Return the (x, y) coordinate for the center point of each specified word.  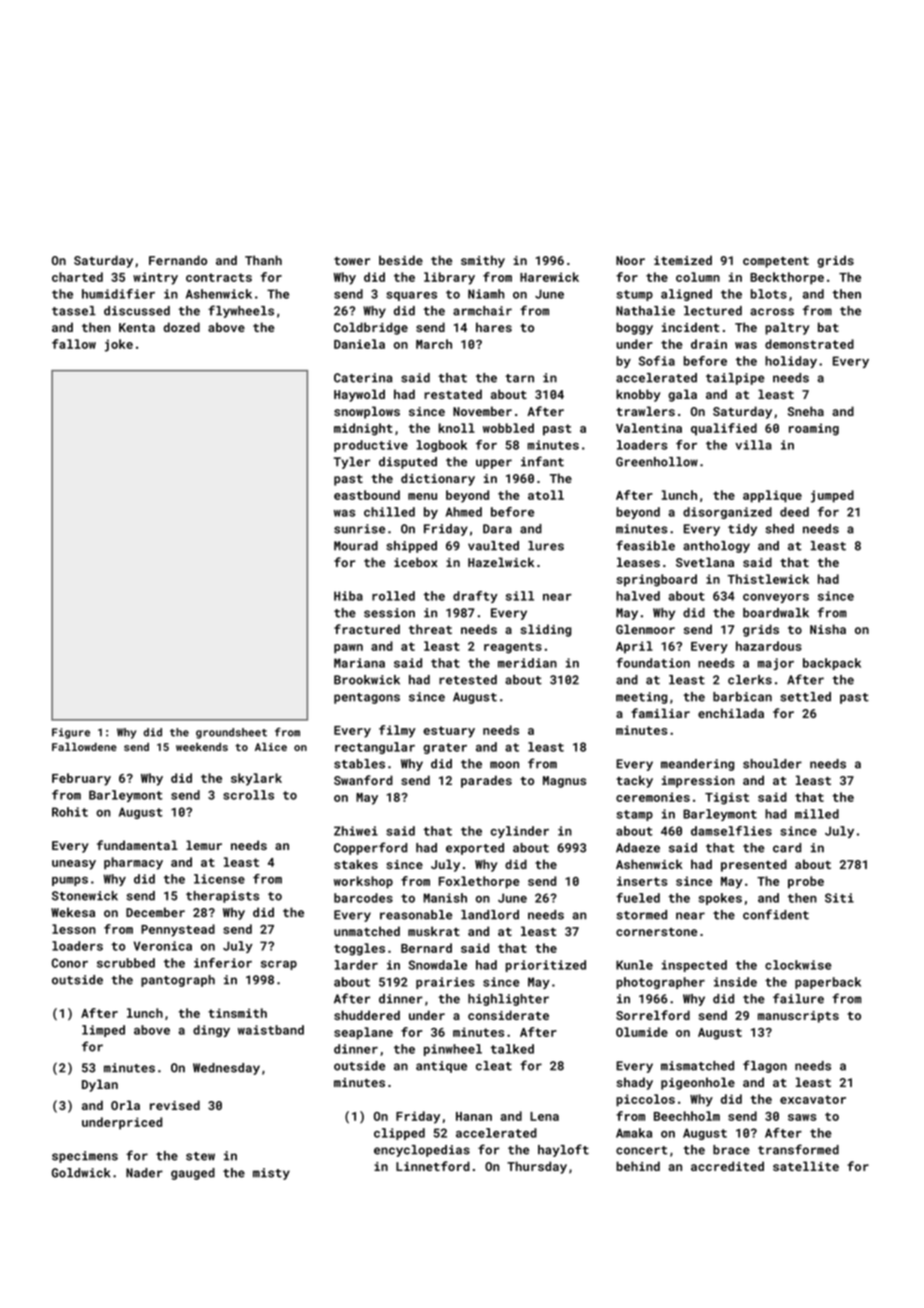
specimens (85, 1157)
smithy (483, 261)
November (482, 411)
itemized (683, 260)
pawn (348, 649)
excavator (813, 1099)
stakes (356, 864)
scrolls (248, 795)
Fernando (178, 260)
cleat (494, 1066)
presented (754, 865)
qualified (724, 429)
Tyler (352, 463)
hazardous (769, 646)
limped (103, 1031)
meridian (527, 663)
